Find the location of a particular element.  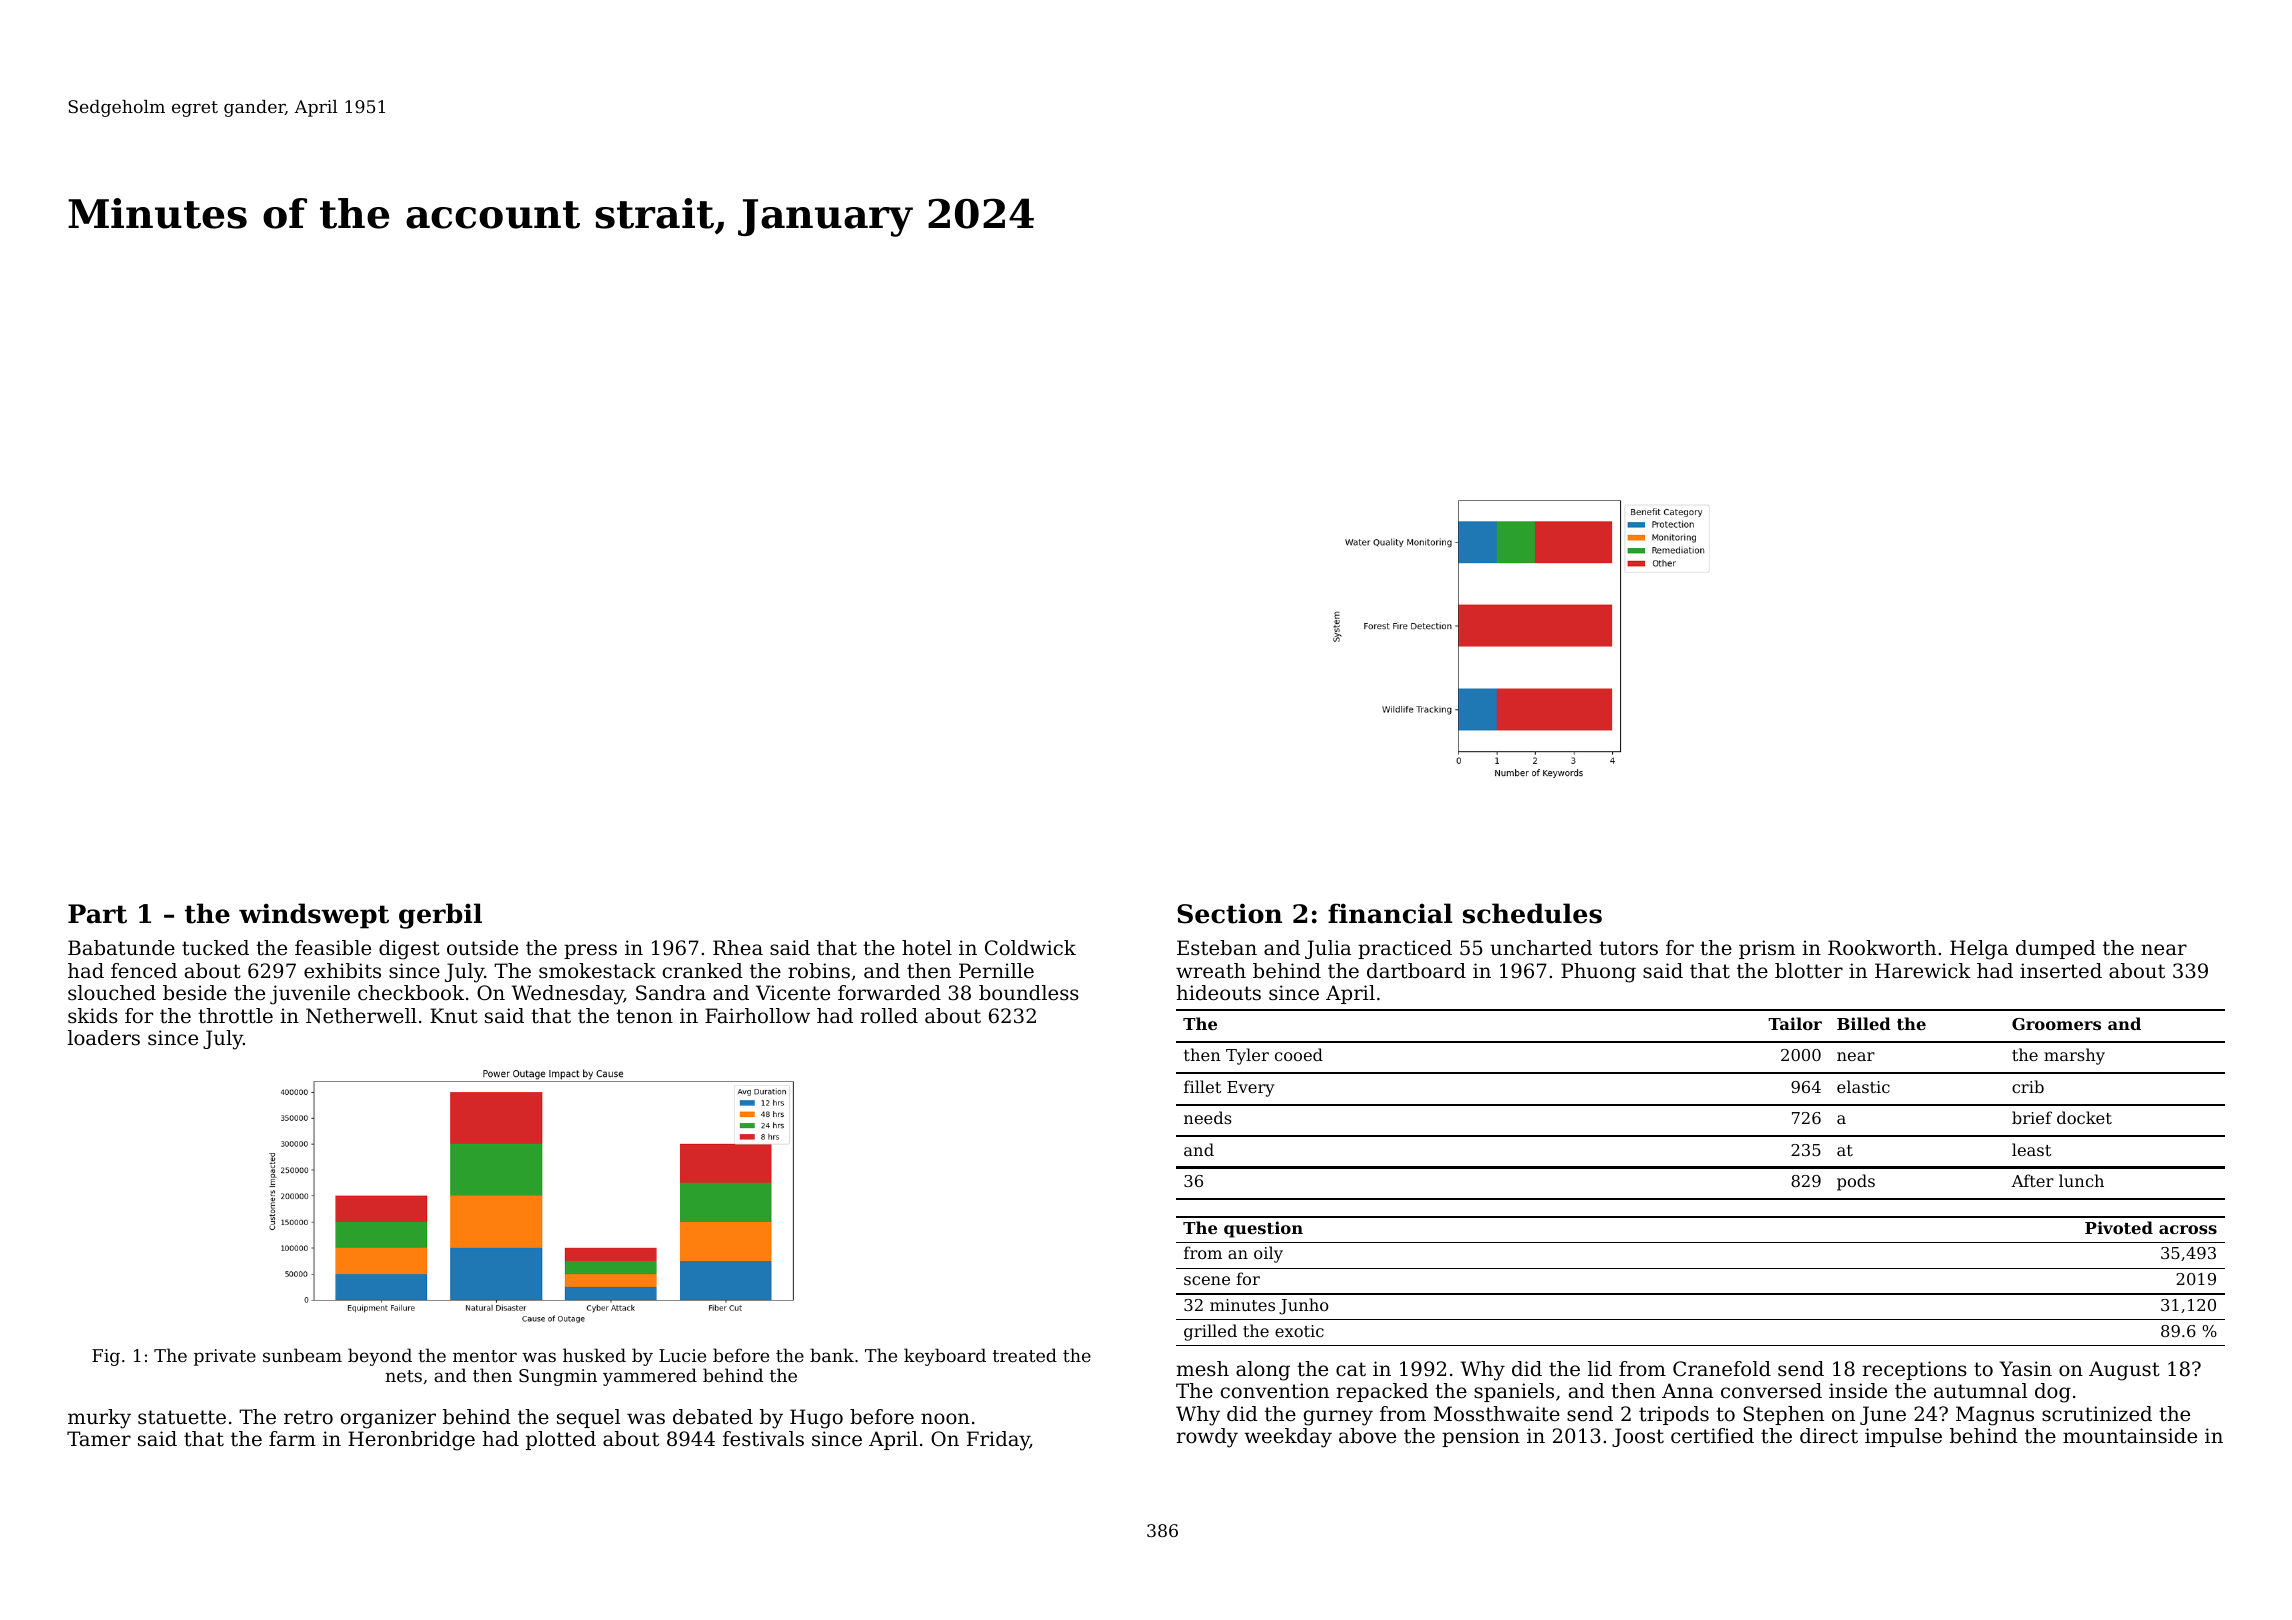

question is located at coordinates (1263, 1229).
